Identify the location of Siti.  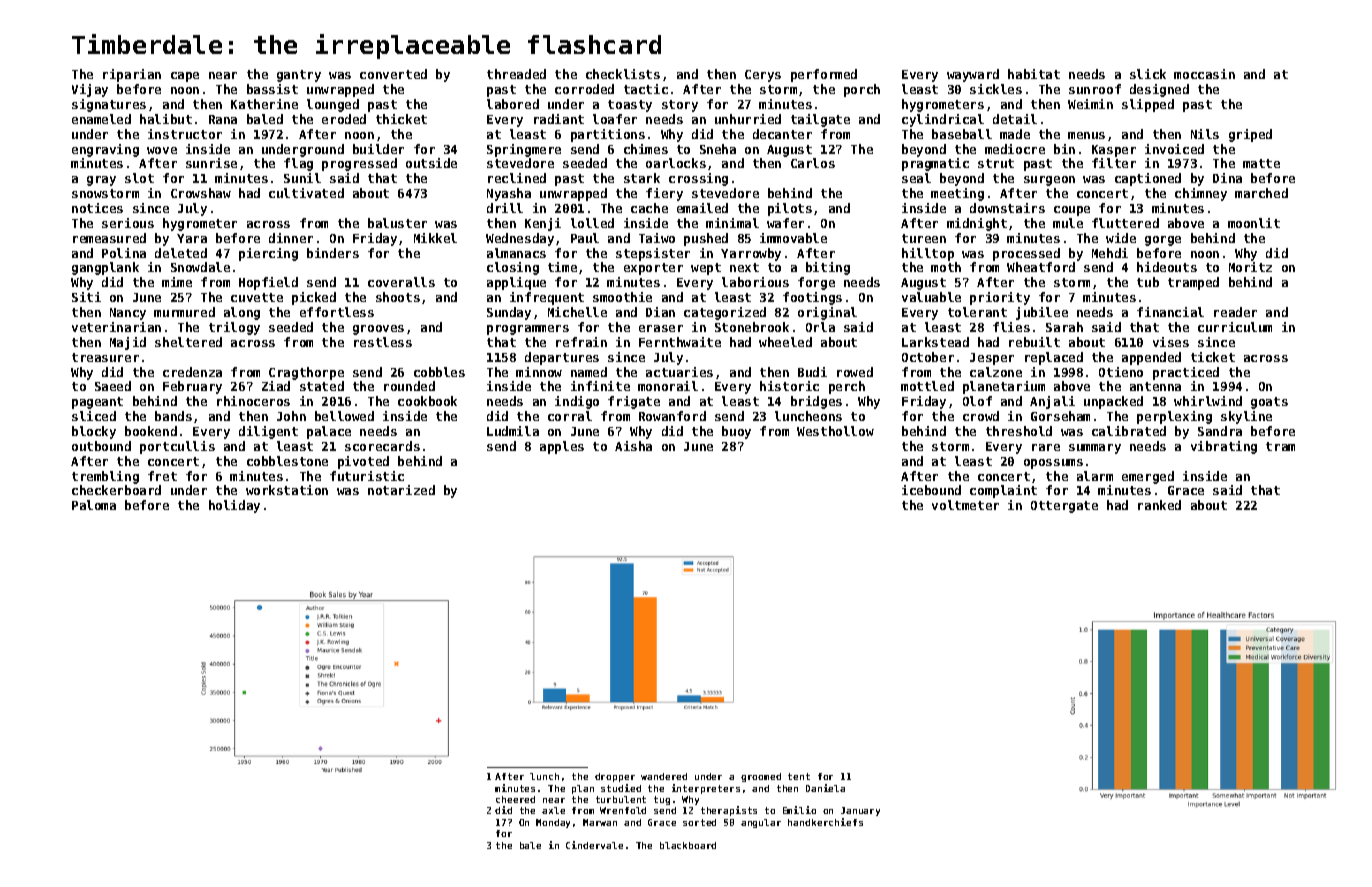
(86, 297).
